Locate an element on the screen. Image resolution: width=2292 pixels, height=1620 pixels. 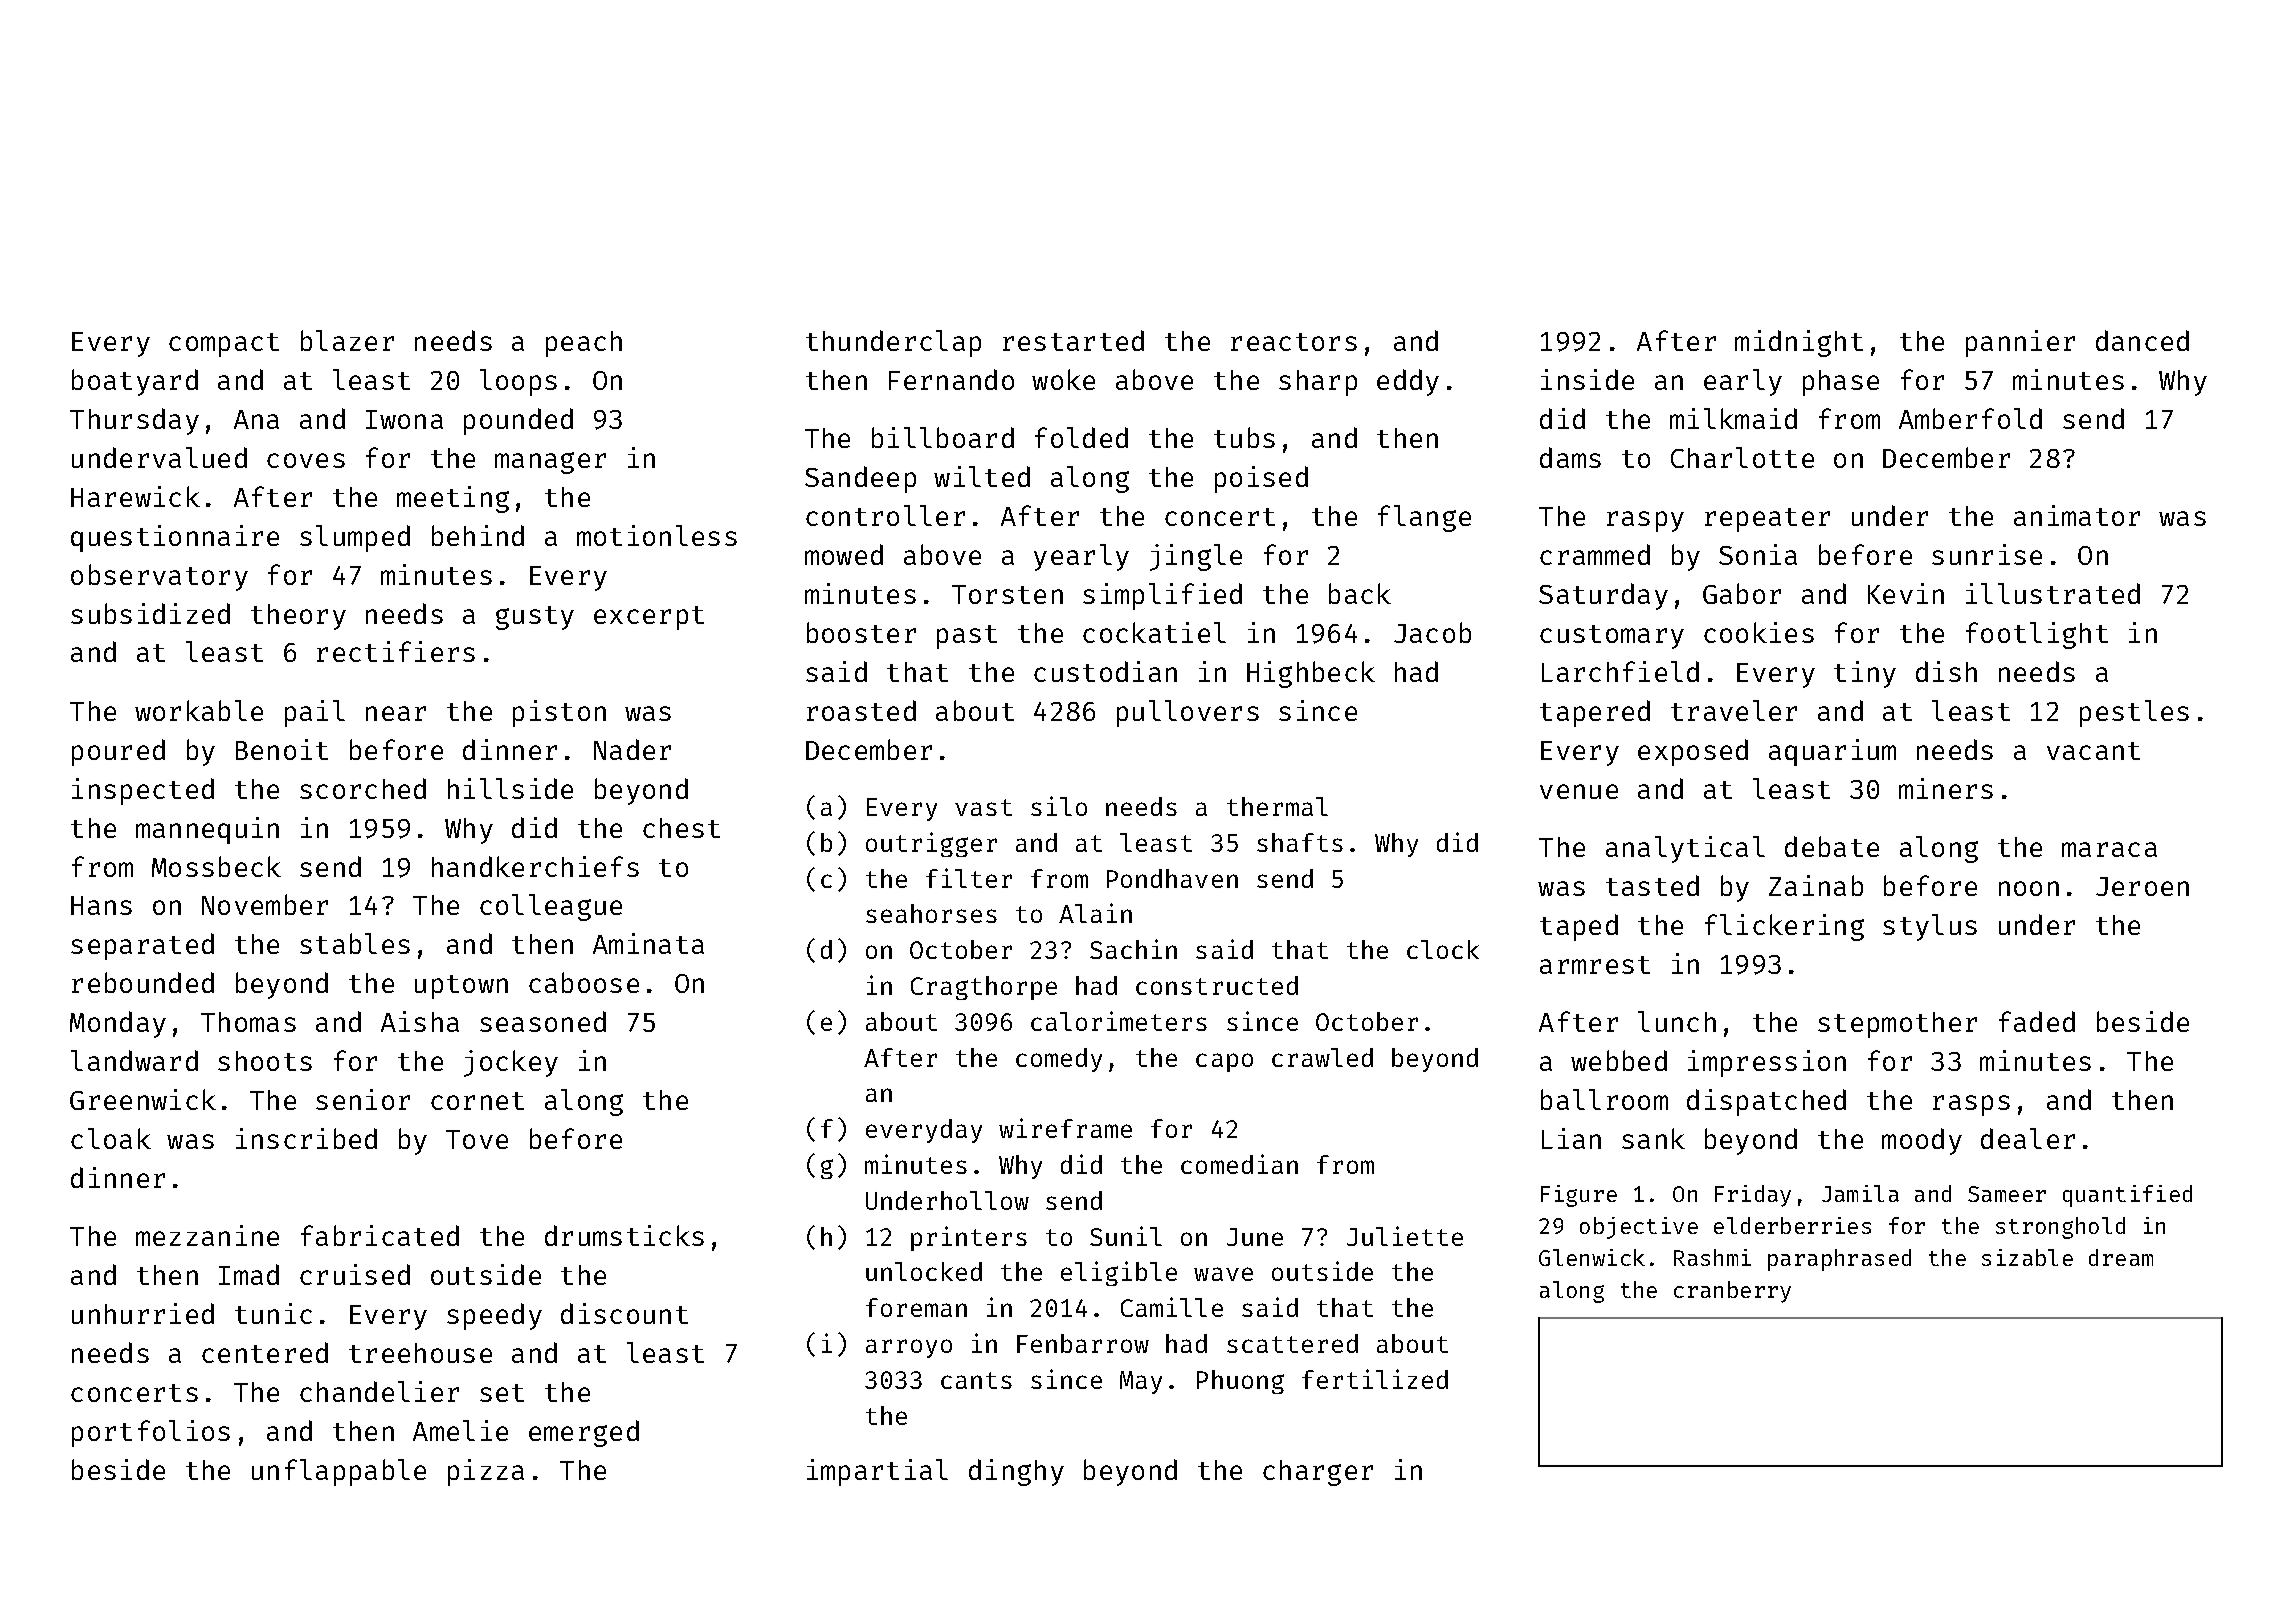
sunrise is located at coordinates (1987, 554).
